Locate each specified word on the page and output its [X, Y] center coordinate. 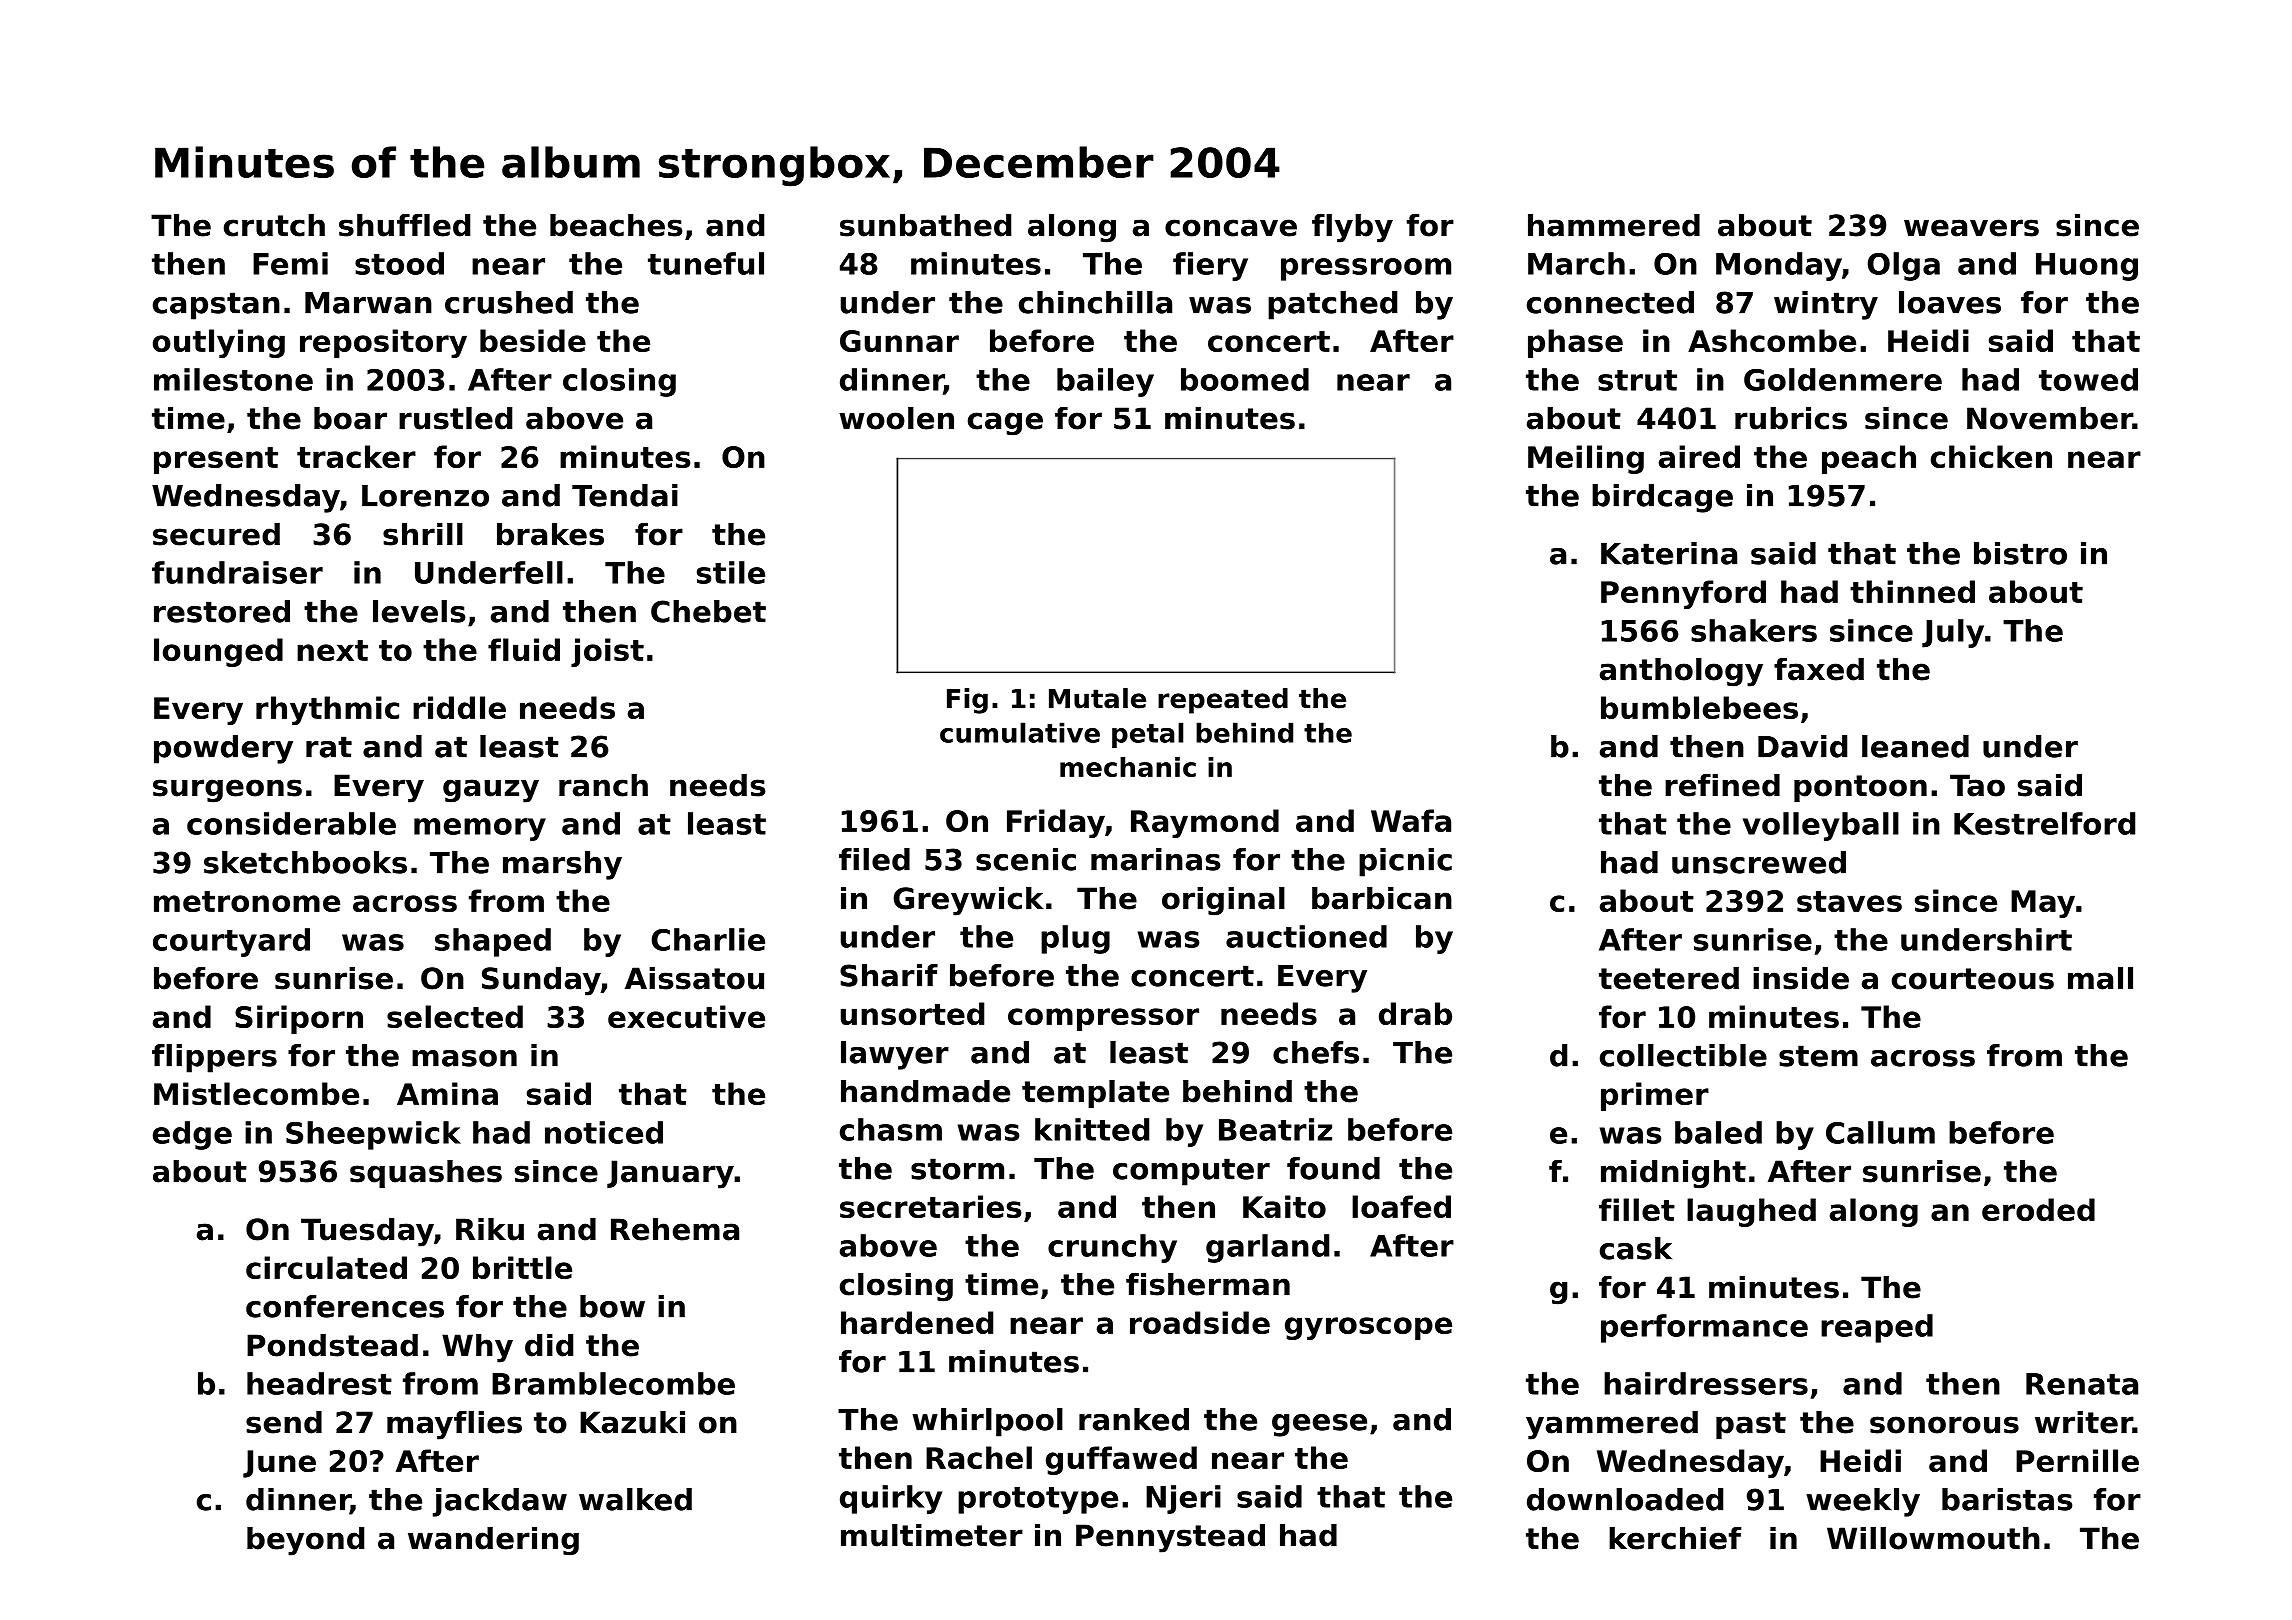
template [1095, 1094]
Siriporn [299, 1019]
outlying [219, 343]
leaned [1915, 746]
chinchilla [1095, 302]
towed [2088, 379]
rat [329, 747]
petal [1147, 735]
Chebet [708, 611]
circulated [326, 1267]
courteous [1973, 979]
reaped [1877, 1328]
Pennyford [1683, 594]
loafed [1401, 1206]
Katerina [1669, 553]
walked [635, 1499]
